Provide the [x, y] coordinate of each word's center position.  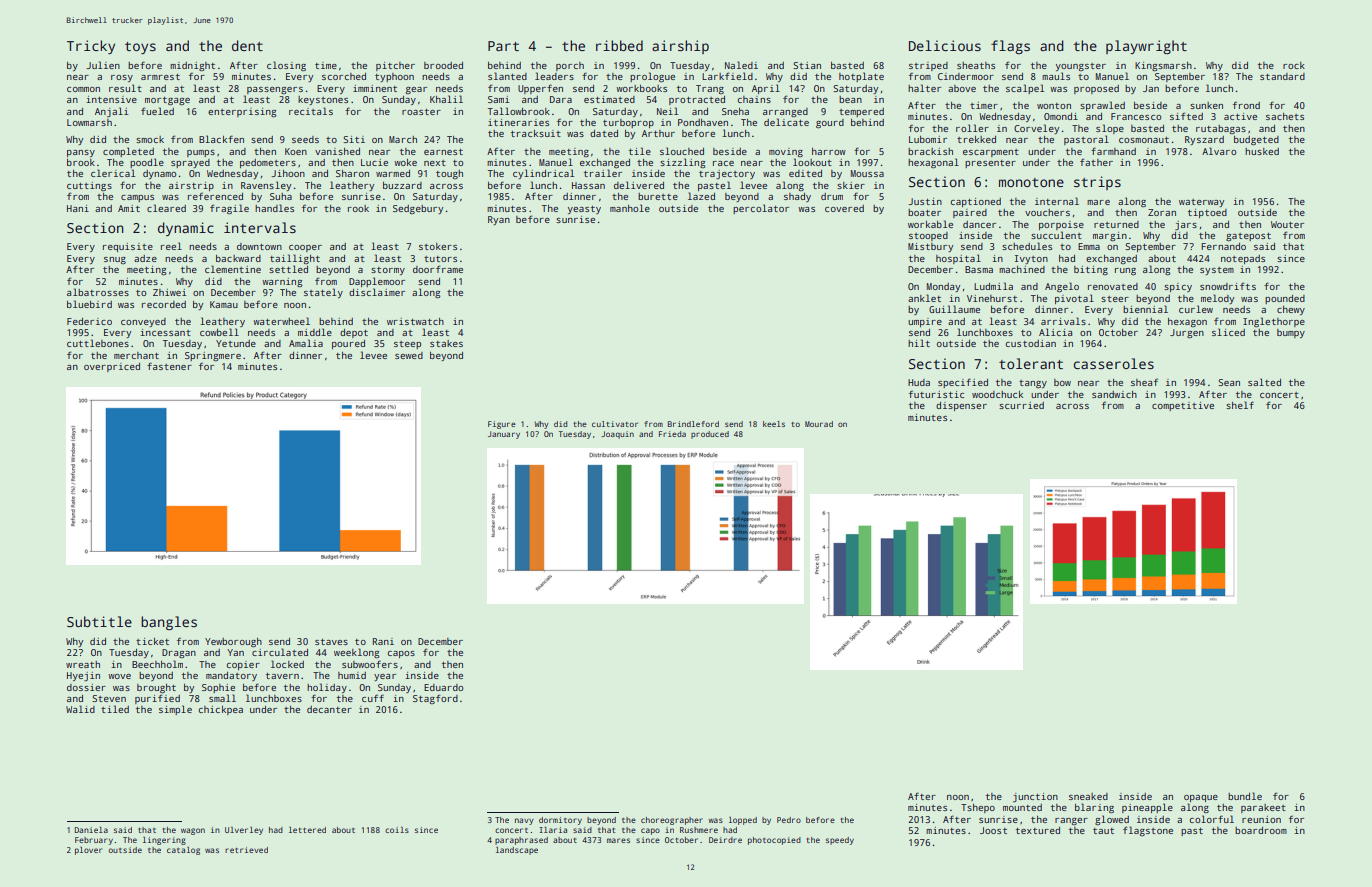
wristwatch [415, 321]
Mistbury [930, 247]
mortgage [167, 101]
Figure [502, 425]
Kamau [224, 304]
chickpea [221, 710]
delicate [786, 122]
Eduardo [444, 687]
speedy [840, 841]
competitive [1183, 406]
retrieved [246, 850]
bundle [1245, 796]
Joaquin [617, 435]
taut [1103, 831]
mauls [1056, 76]
